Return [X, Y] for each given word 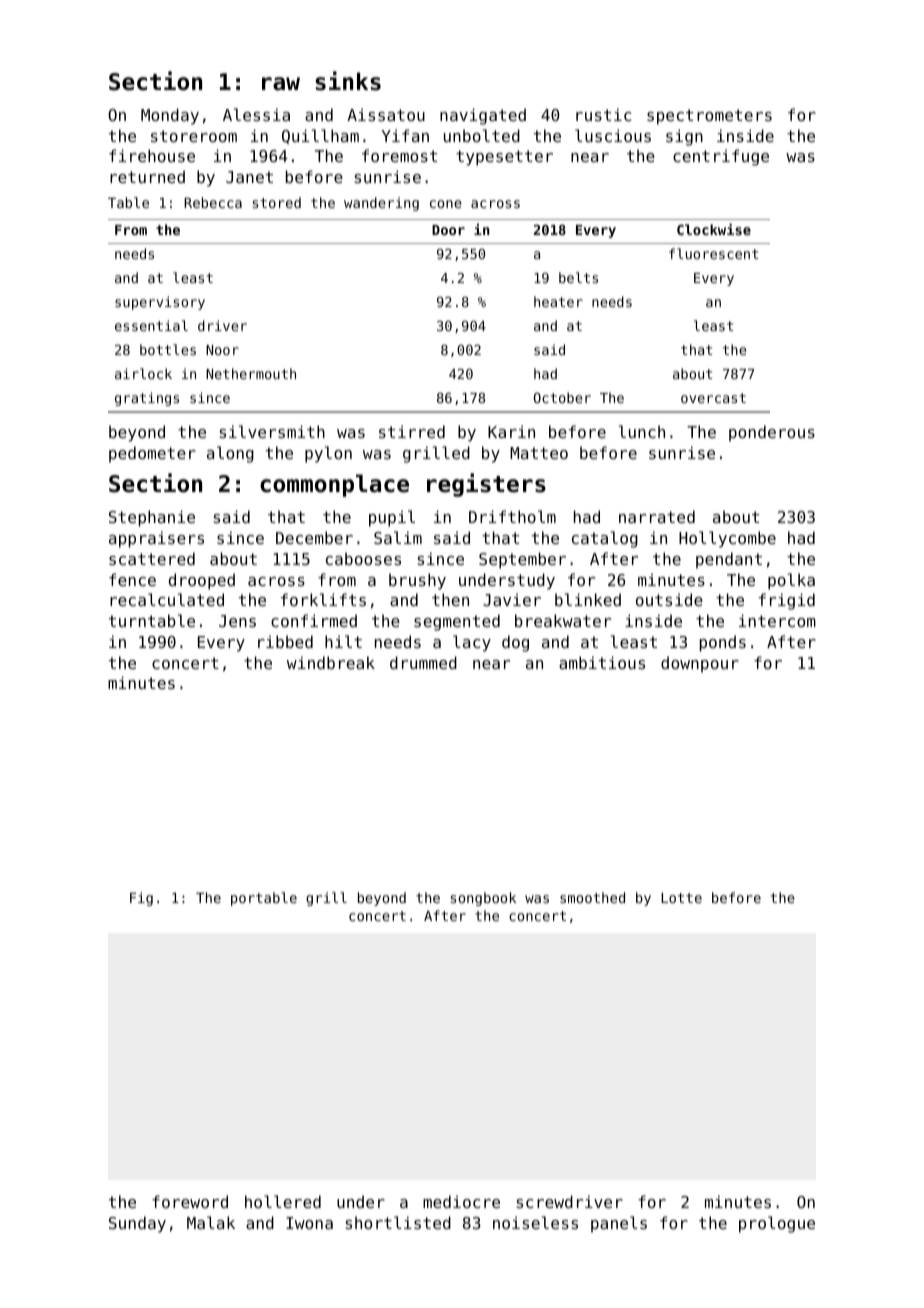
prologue [777, 1224]
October [562, 397]
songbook [483, 899]
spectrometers [709, 117]
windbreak [331, 662]
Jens [237, 621]
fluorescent [713, 253]
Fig [141, 899]
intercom [777, 620]
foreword [190, 1201]
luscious [613, 135]
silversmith [272, 431]
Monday [170, 116]
